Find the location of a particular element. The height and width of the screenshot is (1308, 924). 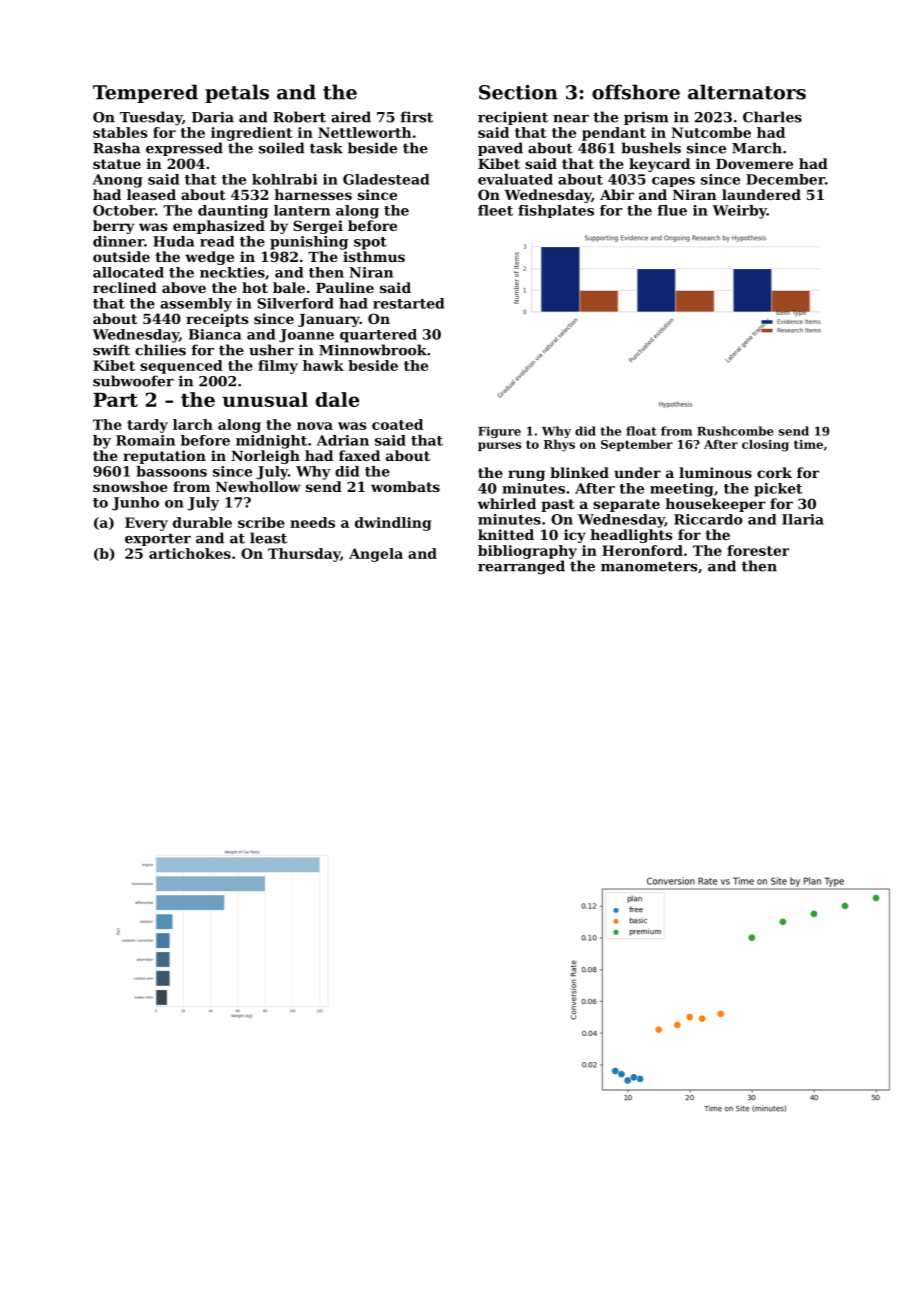

cork is located at coordinates (774, 472).
